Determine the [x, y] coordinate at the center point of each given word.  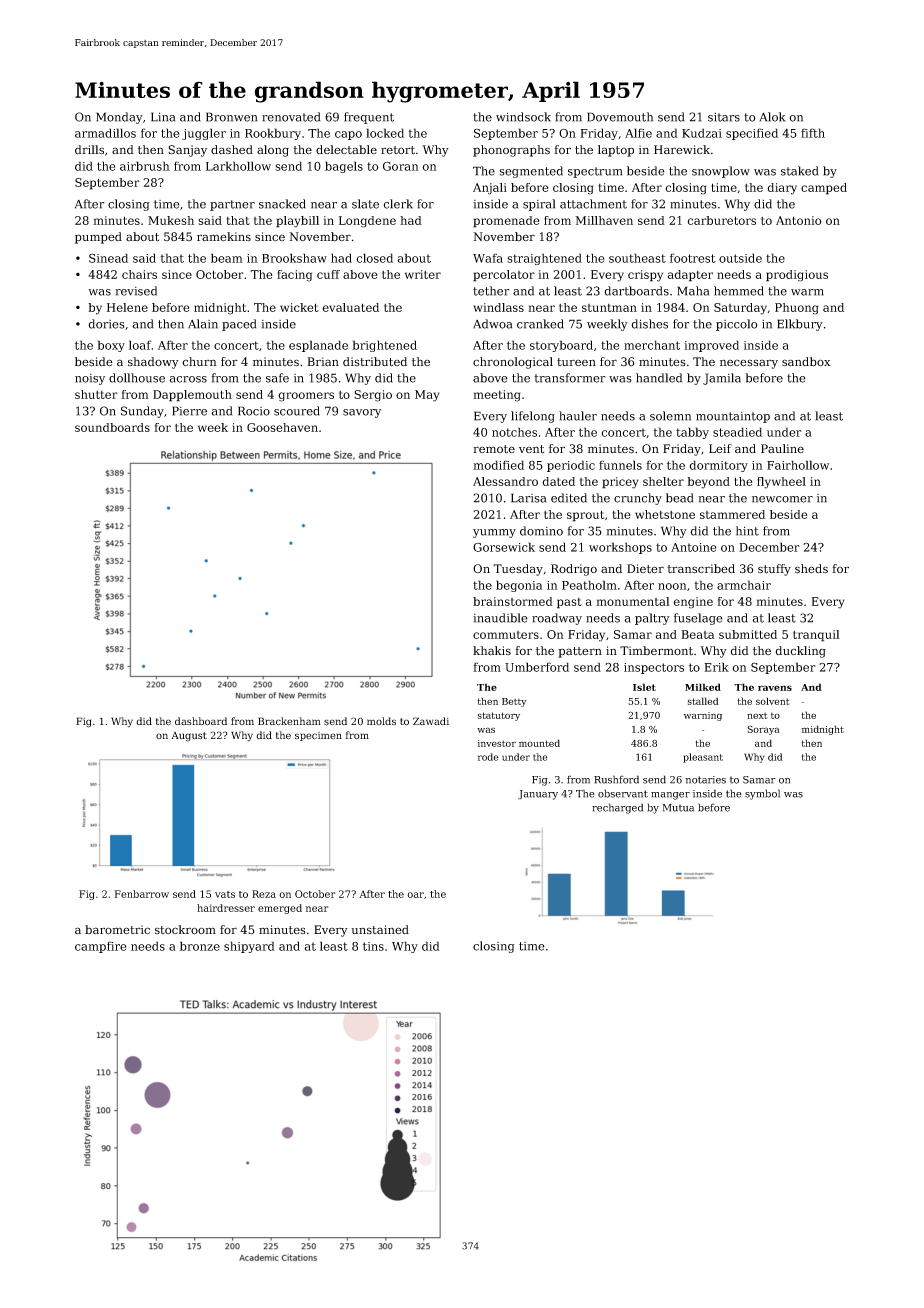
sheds [811, 569]
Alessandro [505, 481]
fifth [813, 133]
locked [385, 133]
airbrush [145, 166]
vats [225, 894]
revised [136, 291]
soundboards [112, 427]
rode [488, 757]
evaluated [350, 307]
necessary [749, 364]
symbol [762, 794]
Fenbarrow [141, 894]
